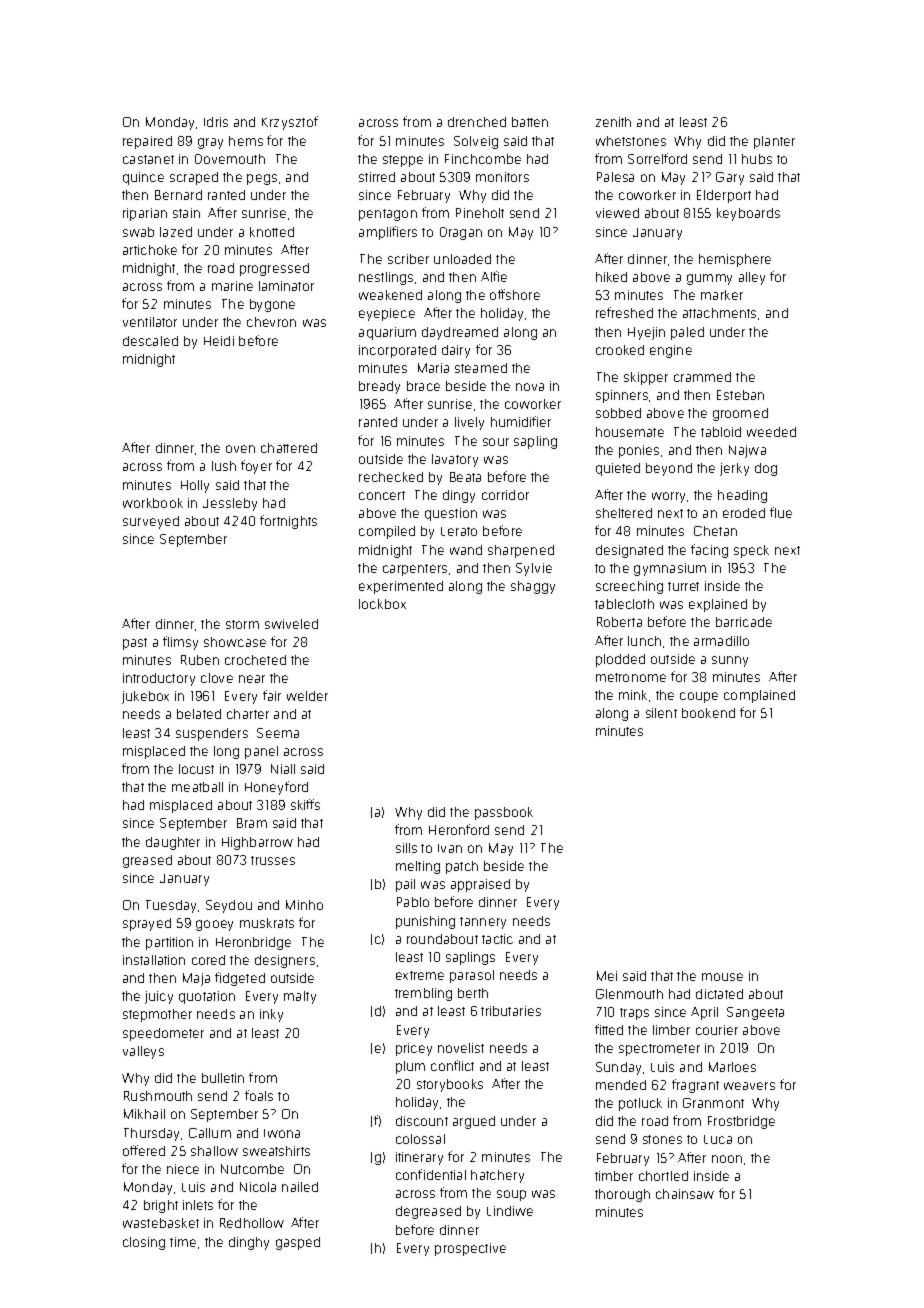  What do you see at coordinates (153, 503) in the screenshot?
I see `workbook` at bounding box center [153, 503].
